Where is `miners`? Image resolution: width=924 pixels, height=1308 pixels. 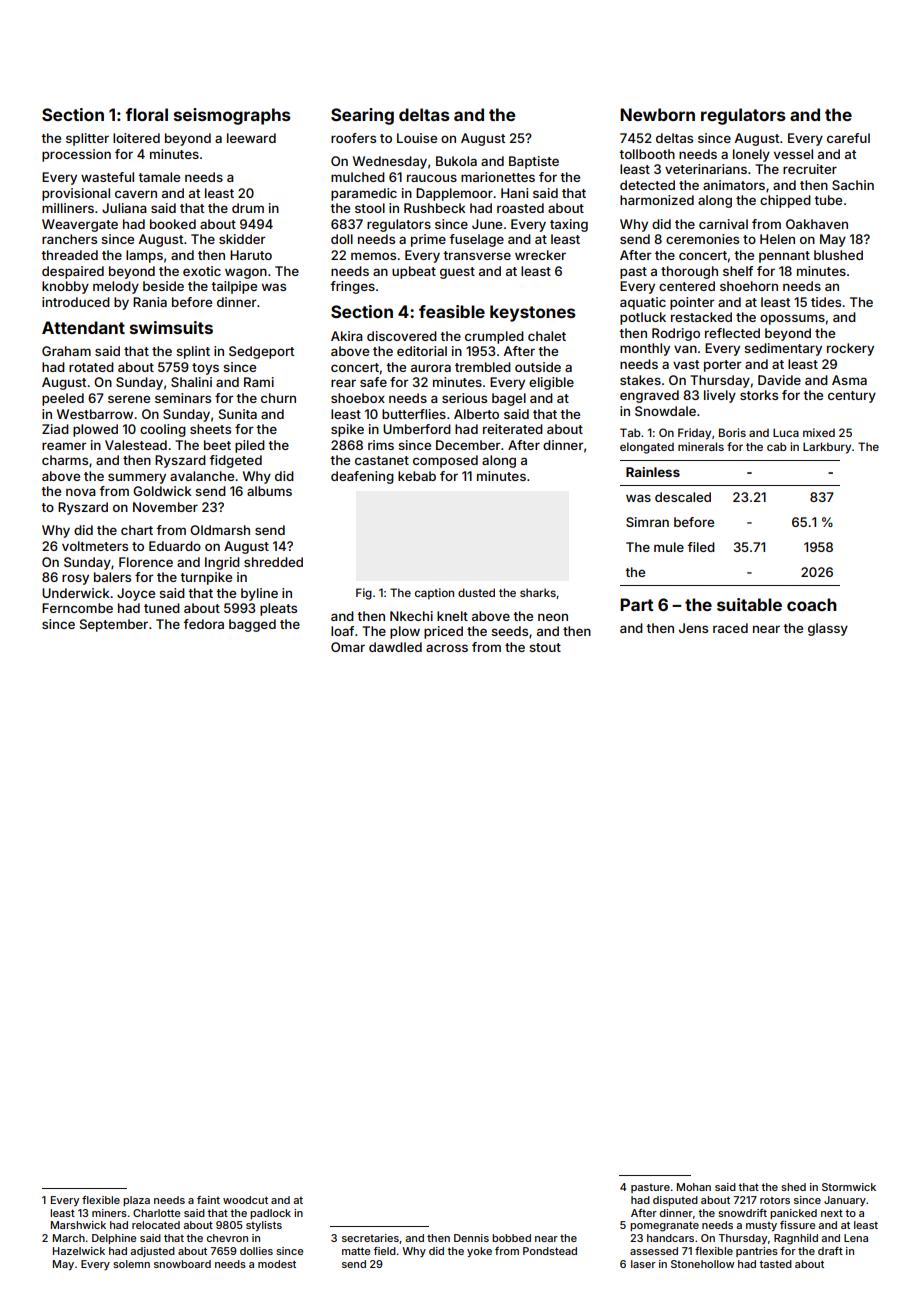
miners is located at coordinates (109, 1213).
